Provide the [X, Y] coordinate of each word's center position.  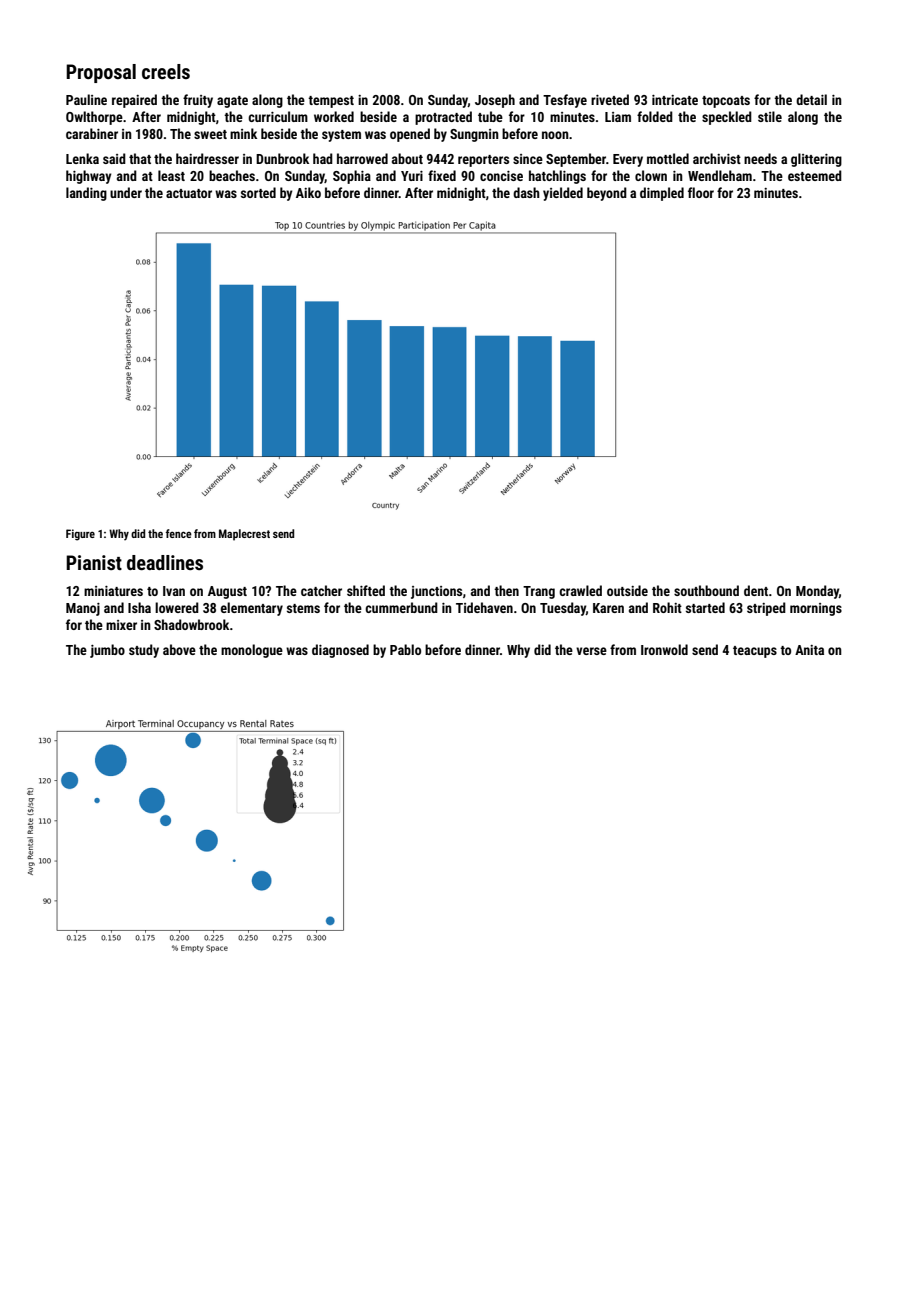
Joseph [495, 101]
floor [701, 192]
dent [756, 590]
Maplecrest [244, 535]
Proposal [101, 73]
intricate [675, 100]
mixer [121, 625]
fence [179, 533]
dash [526, 192]
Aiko [308, 192]
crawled [580, 590]
